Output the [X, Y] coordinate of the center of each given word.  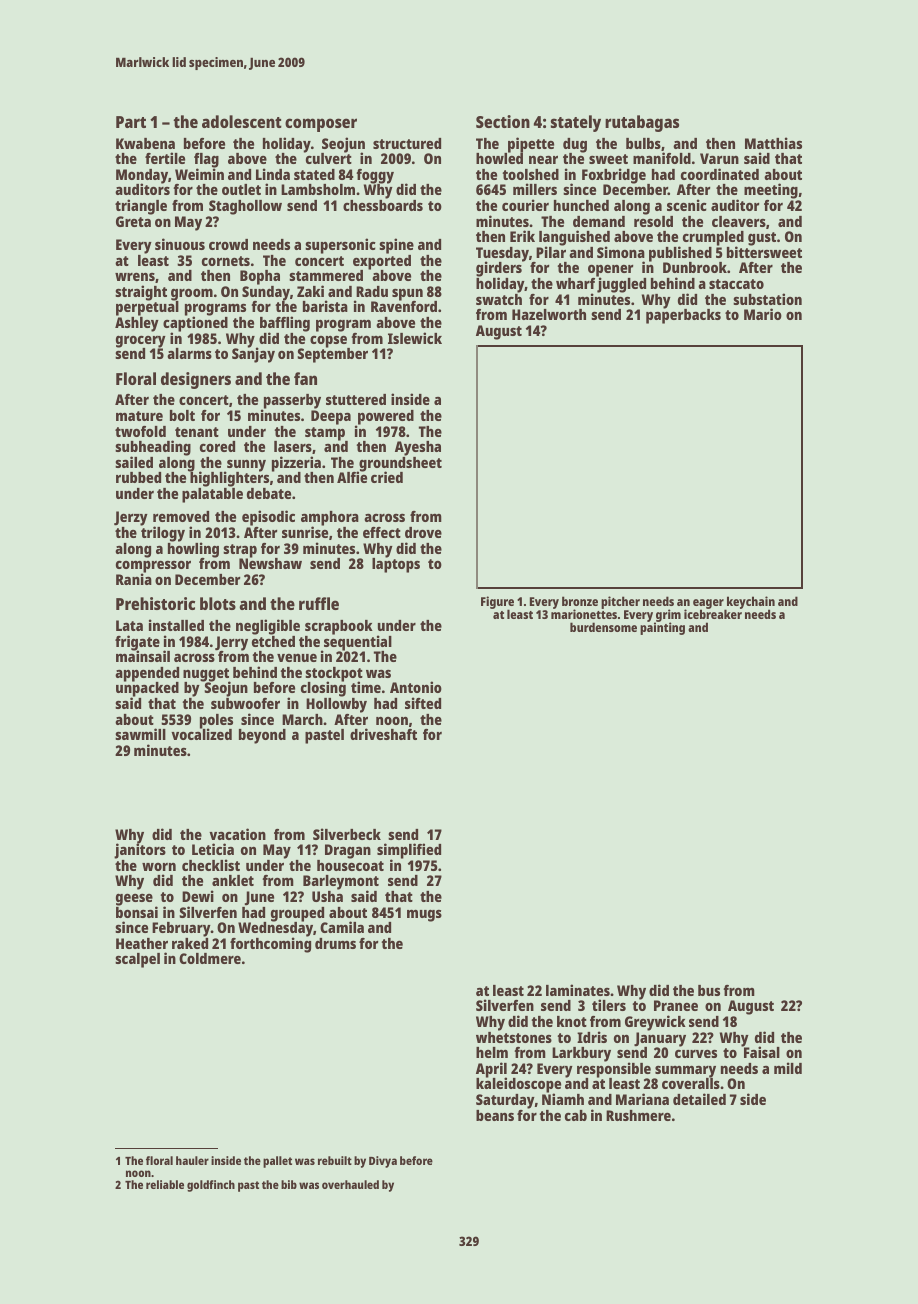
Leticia [213, 849]
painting [662, 628]
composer [321, 125]
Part [131, 122]
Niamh [563, 1099]
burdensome [603, 627]
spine [396, 246]
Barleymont [341, 883]
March [302, 719]
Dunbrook [695, 267]
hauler [192, 1160]
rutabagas [642, 123]
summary [685, 1071]
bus [709, 990]
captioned [195, 324]
